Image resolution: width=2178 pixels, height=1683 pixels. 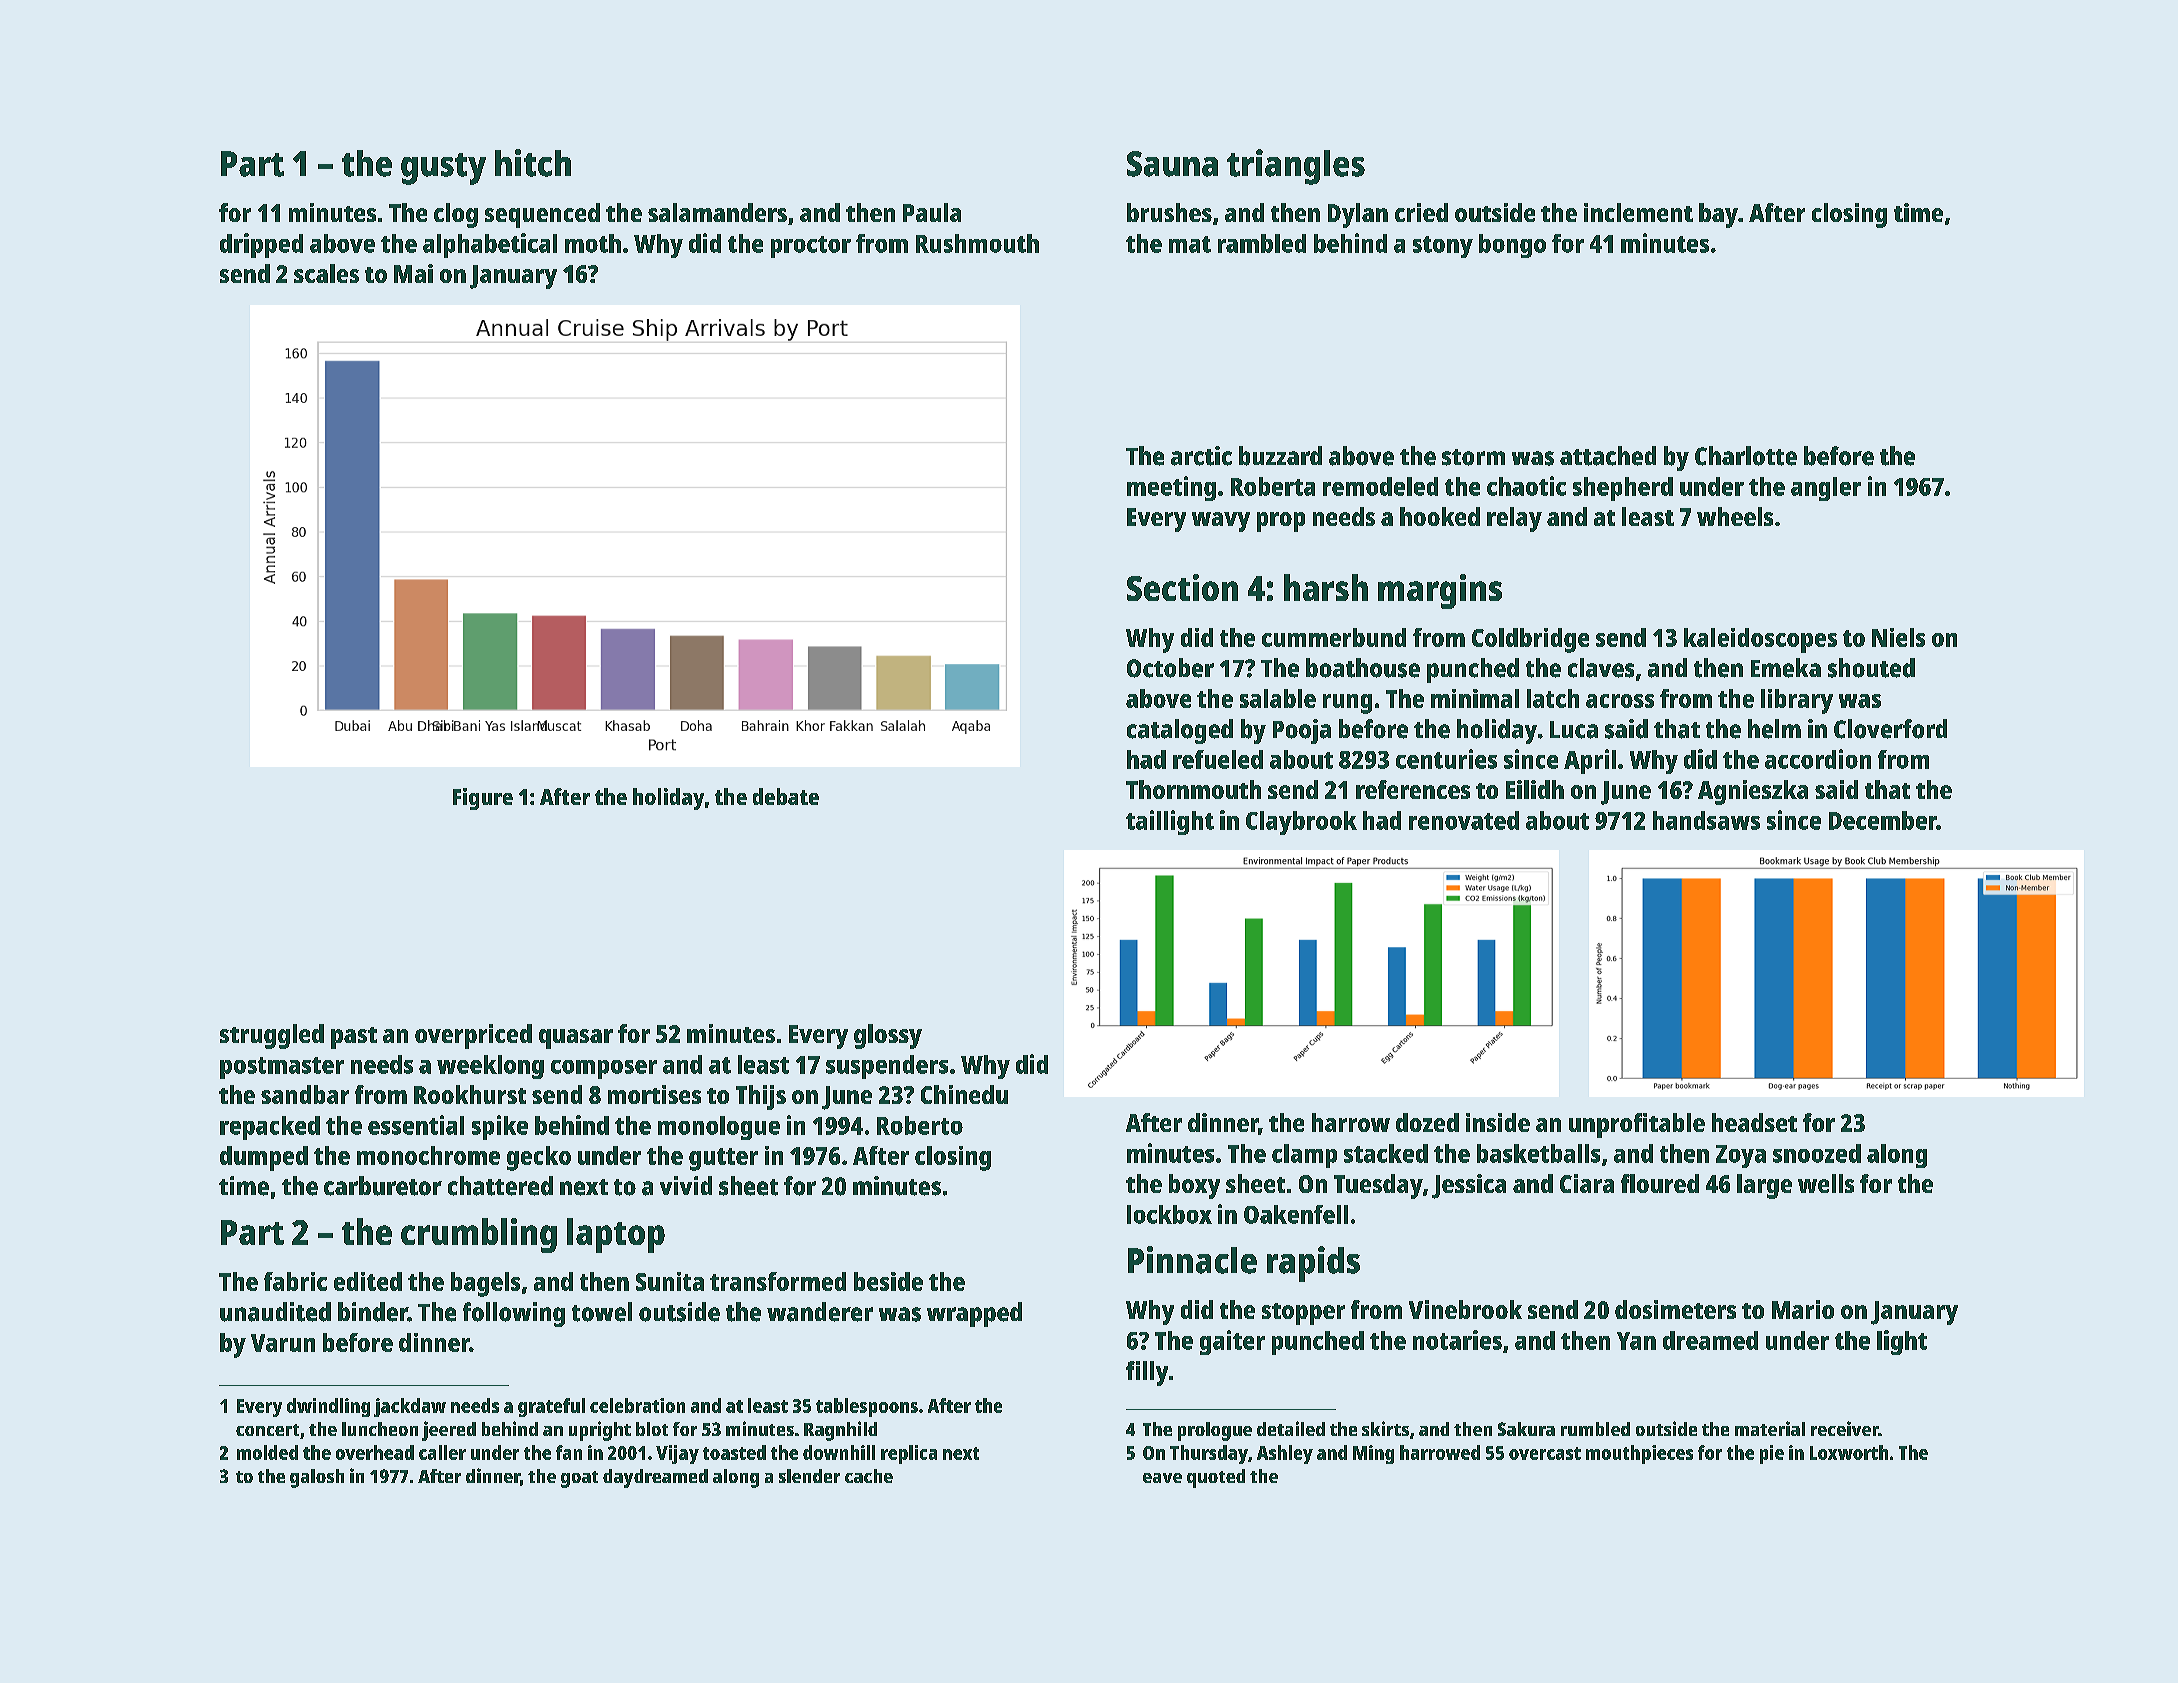 I want to click on dozed, so click(x=1427, y=1122).
